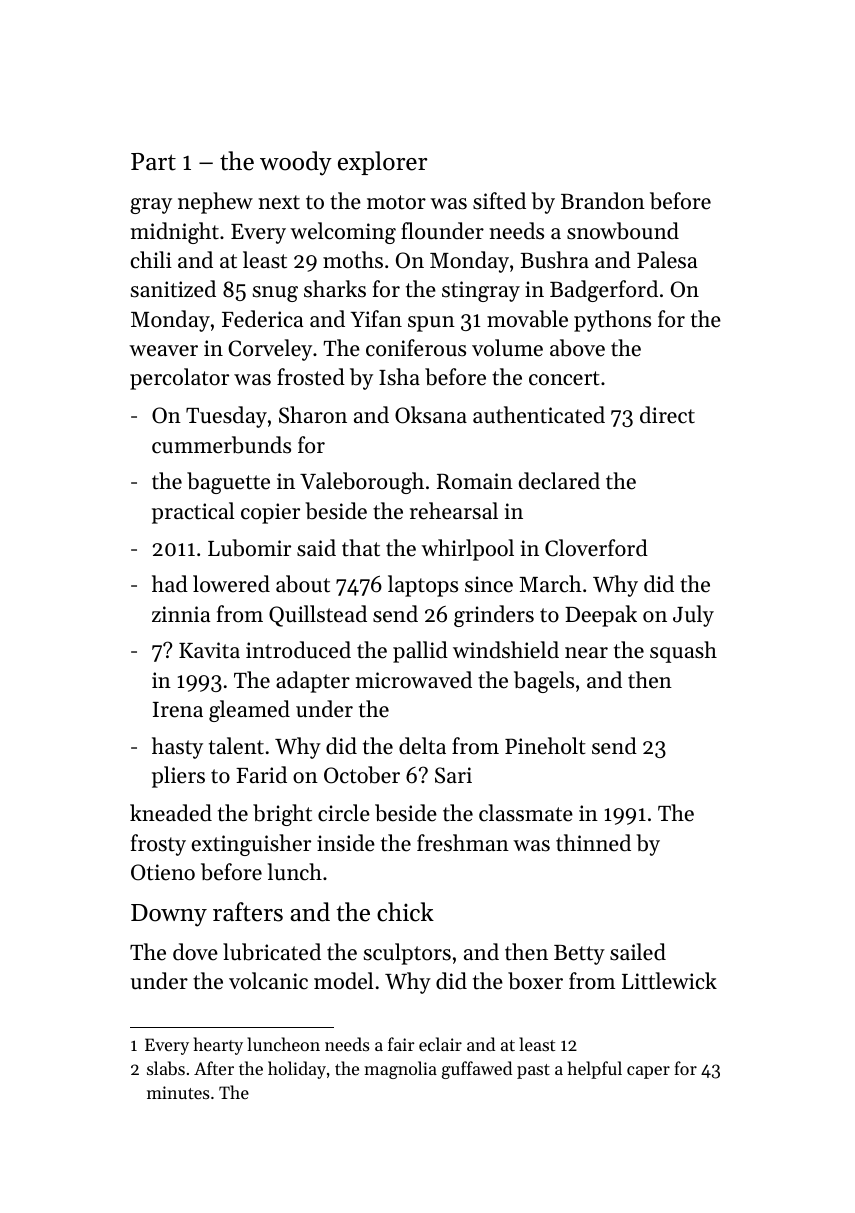  What do you see at coordinates (623, 231) in the document?
I see `snowbound` at bounding box center [623, 231].
